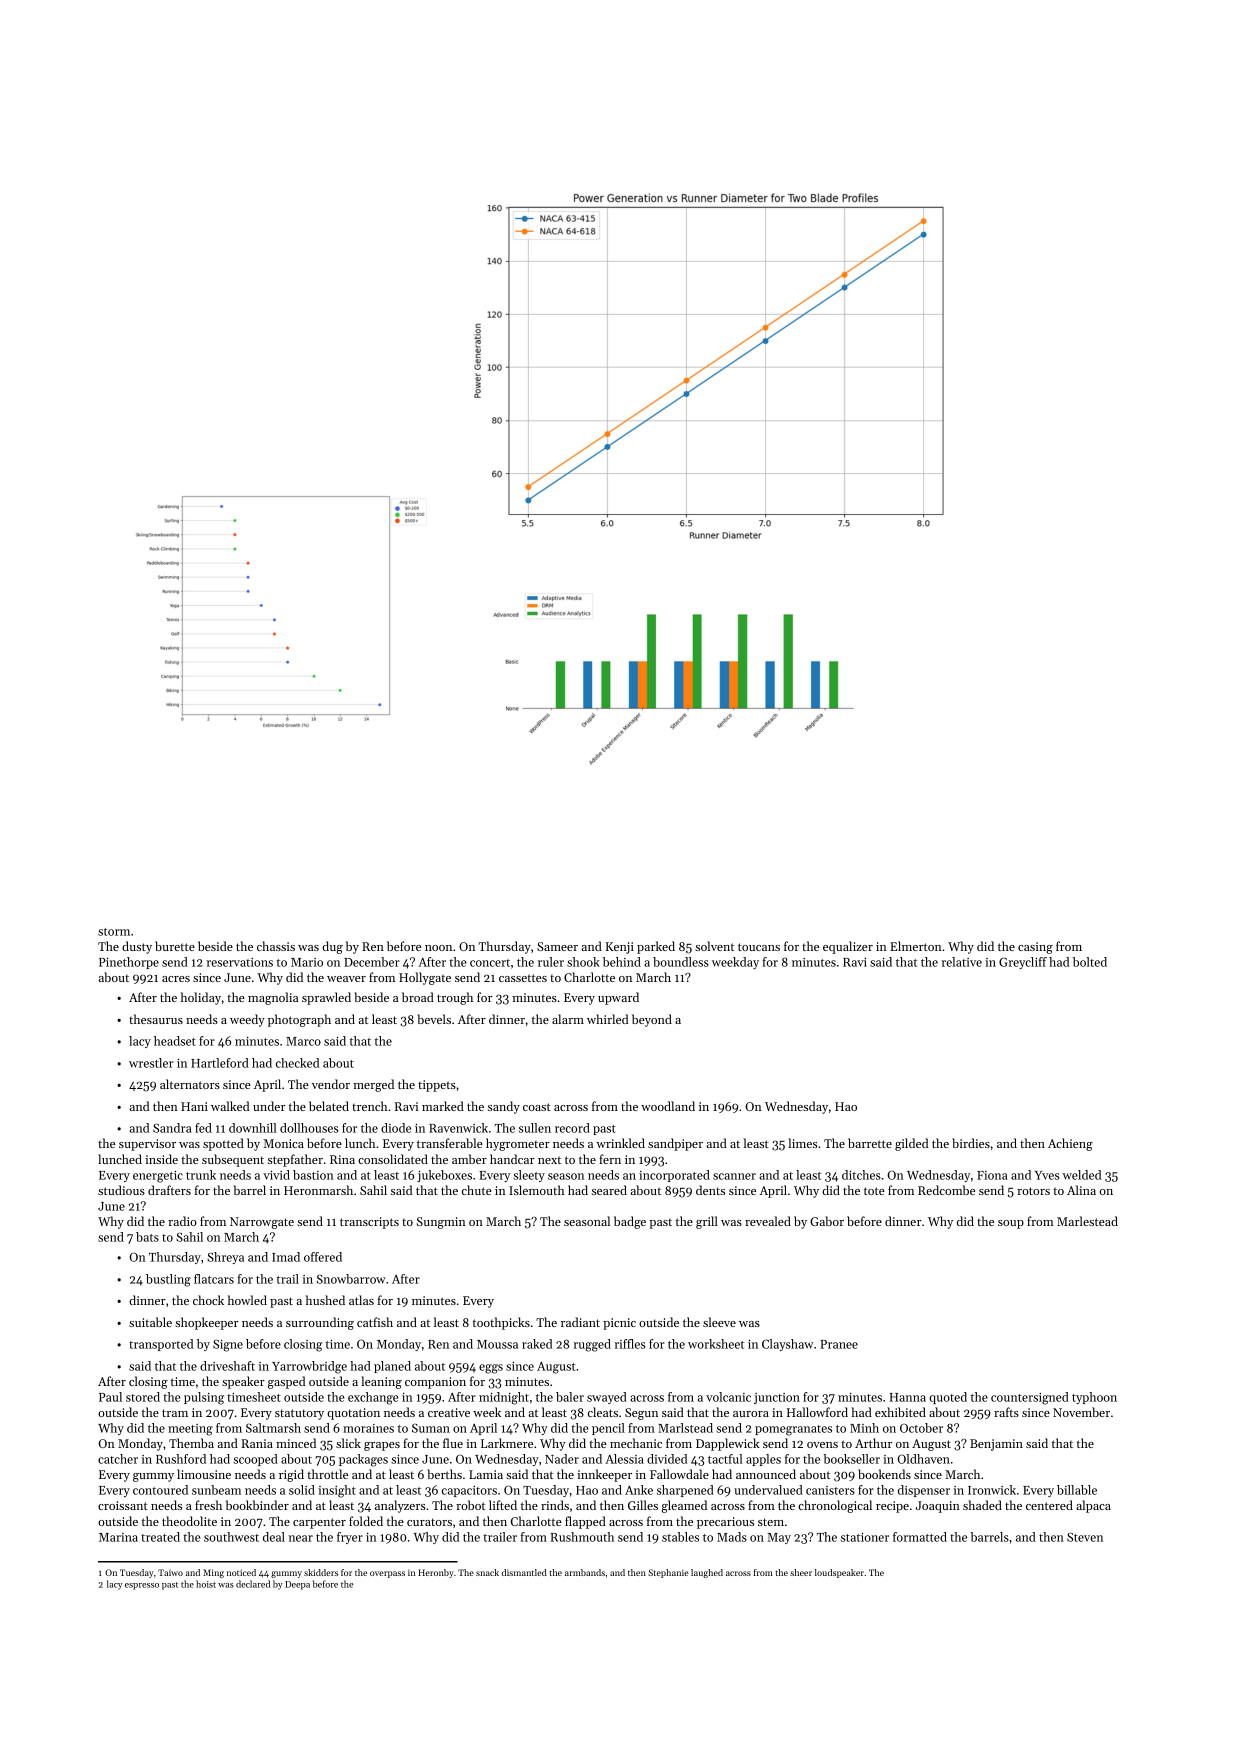 The height and width of the document is (1744, 1233). Describe the element at coordinates (323, 1257) in the document. I see `offered` at that location.
